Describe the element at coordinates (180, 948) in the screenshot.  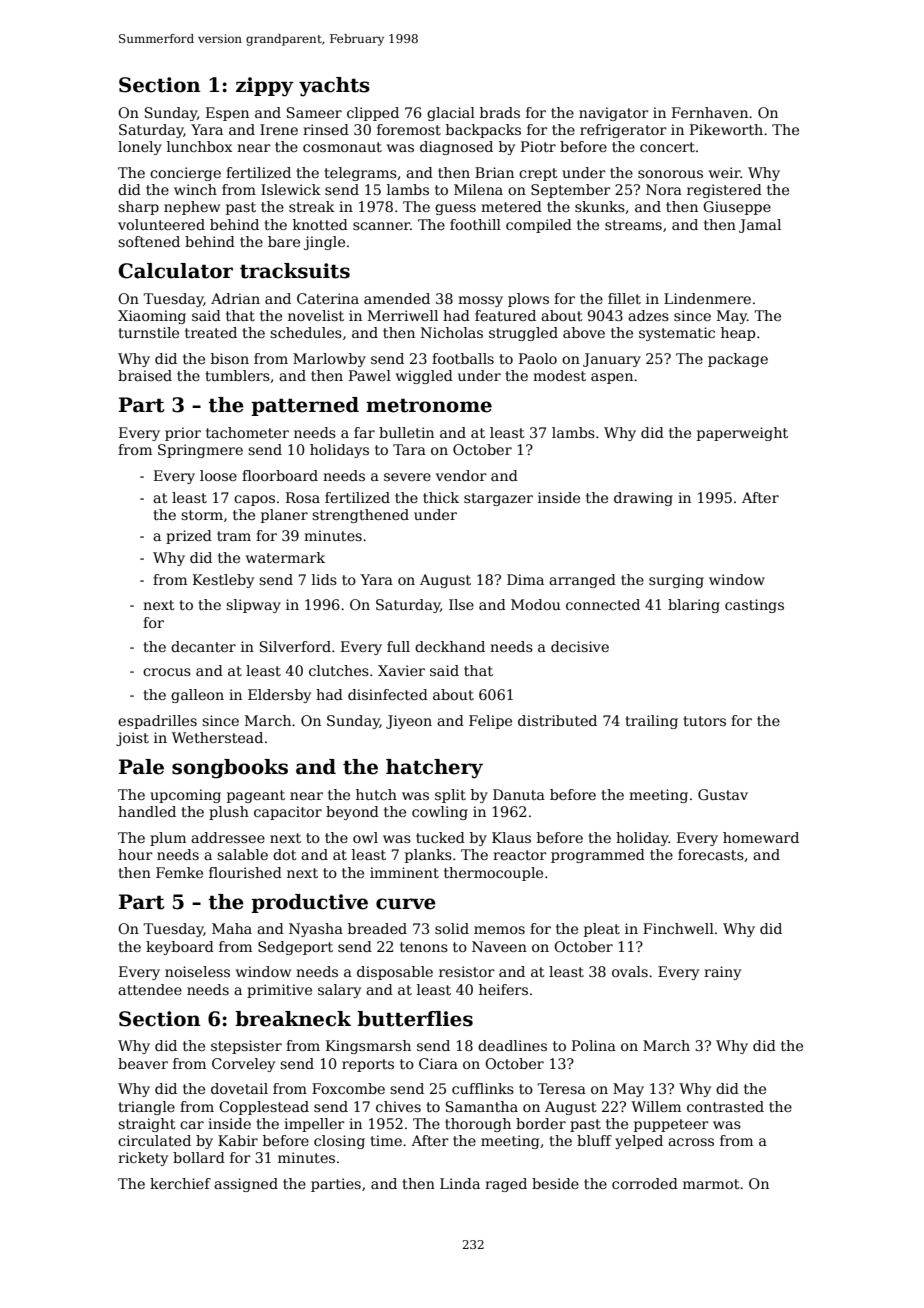
I see `keyboard` at that location.
